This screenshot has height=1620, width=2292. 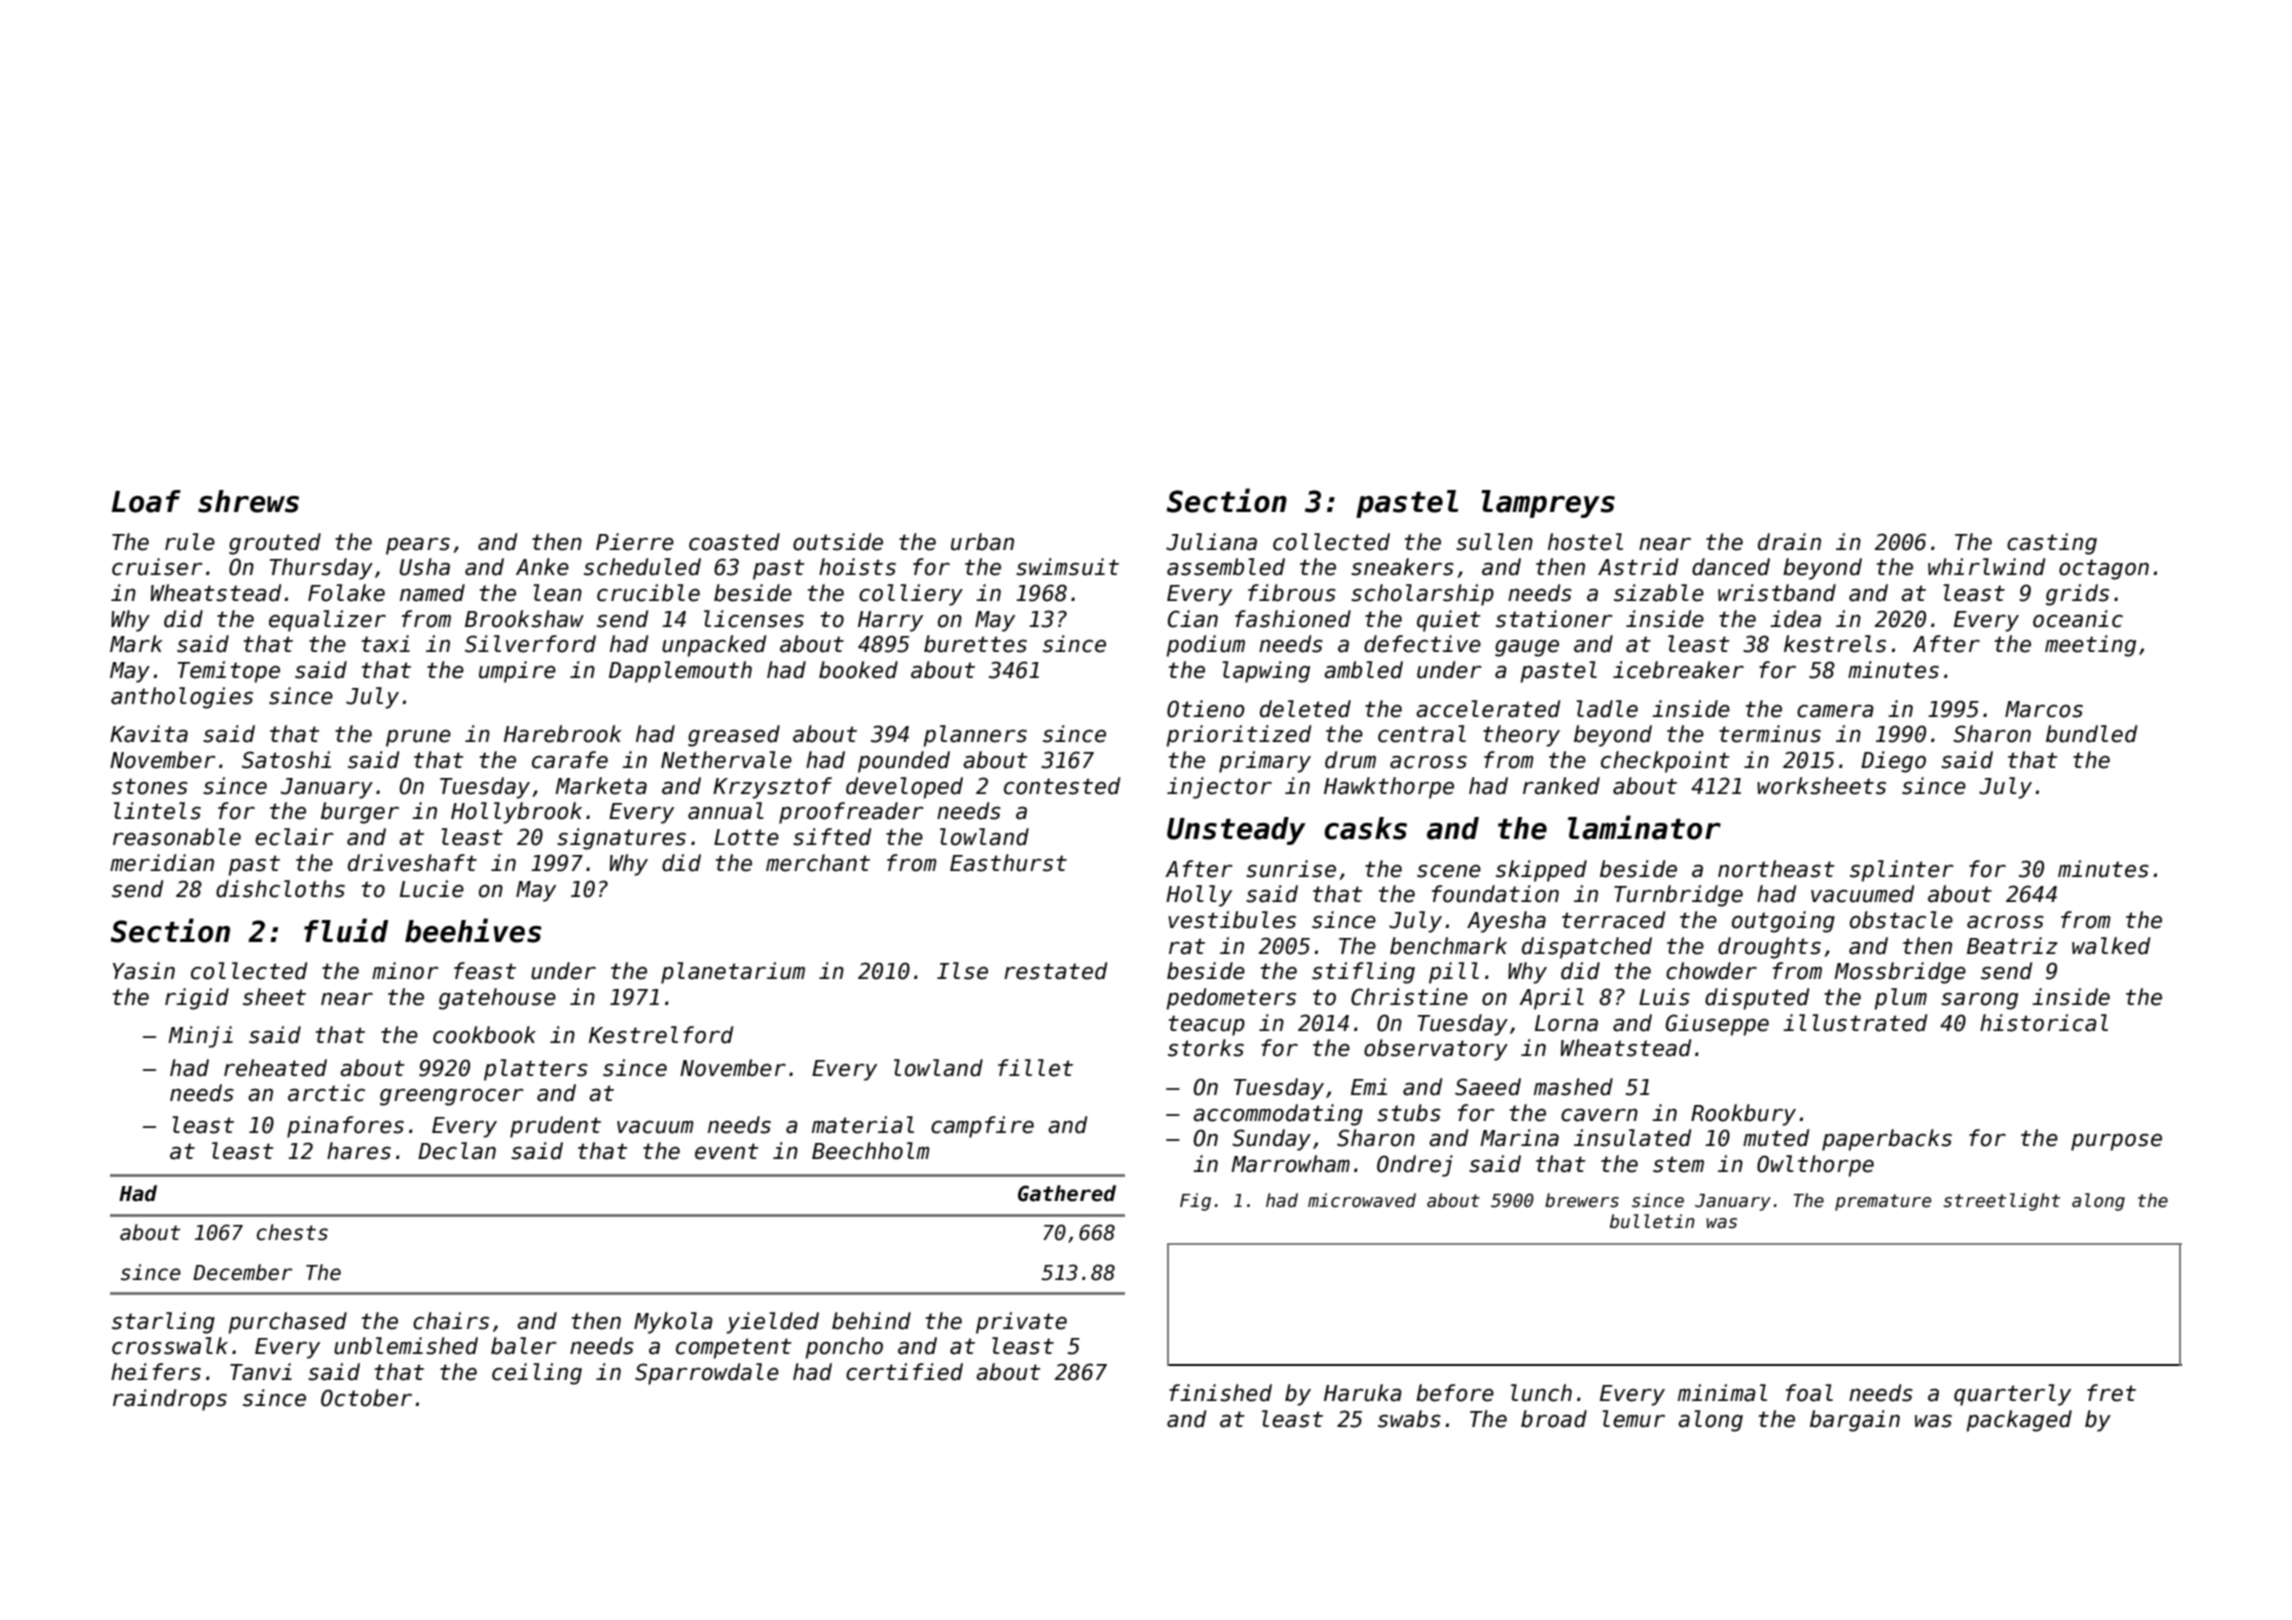 What do you see at coordinates (1789, 542) in the screenshot?
I see `drain` at bounding box center [1789, 542].
